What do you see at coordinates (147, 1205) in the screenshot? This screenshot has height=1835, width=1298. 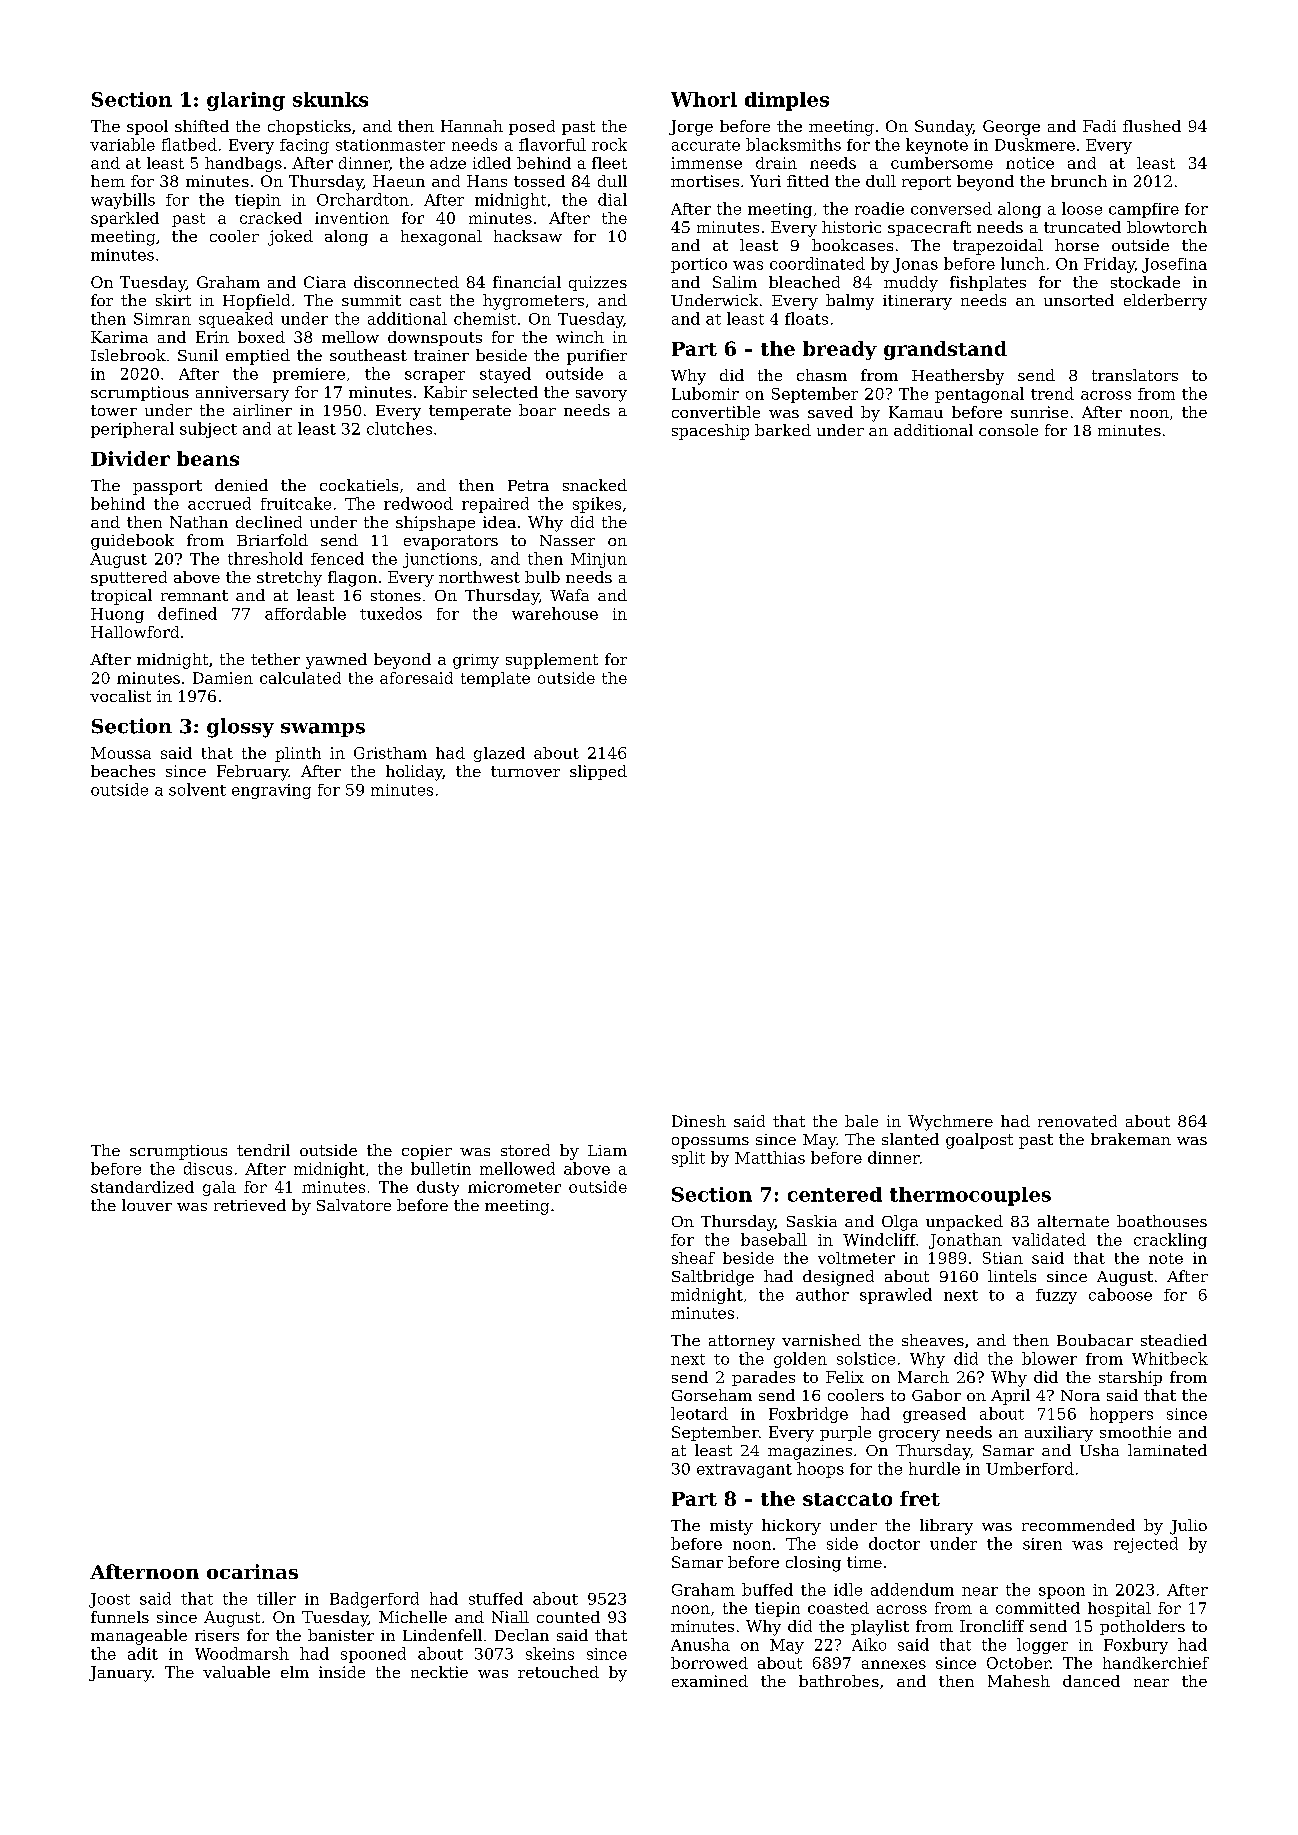 I see `louver` at bounding box center [147, 1205].
